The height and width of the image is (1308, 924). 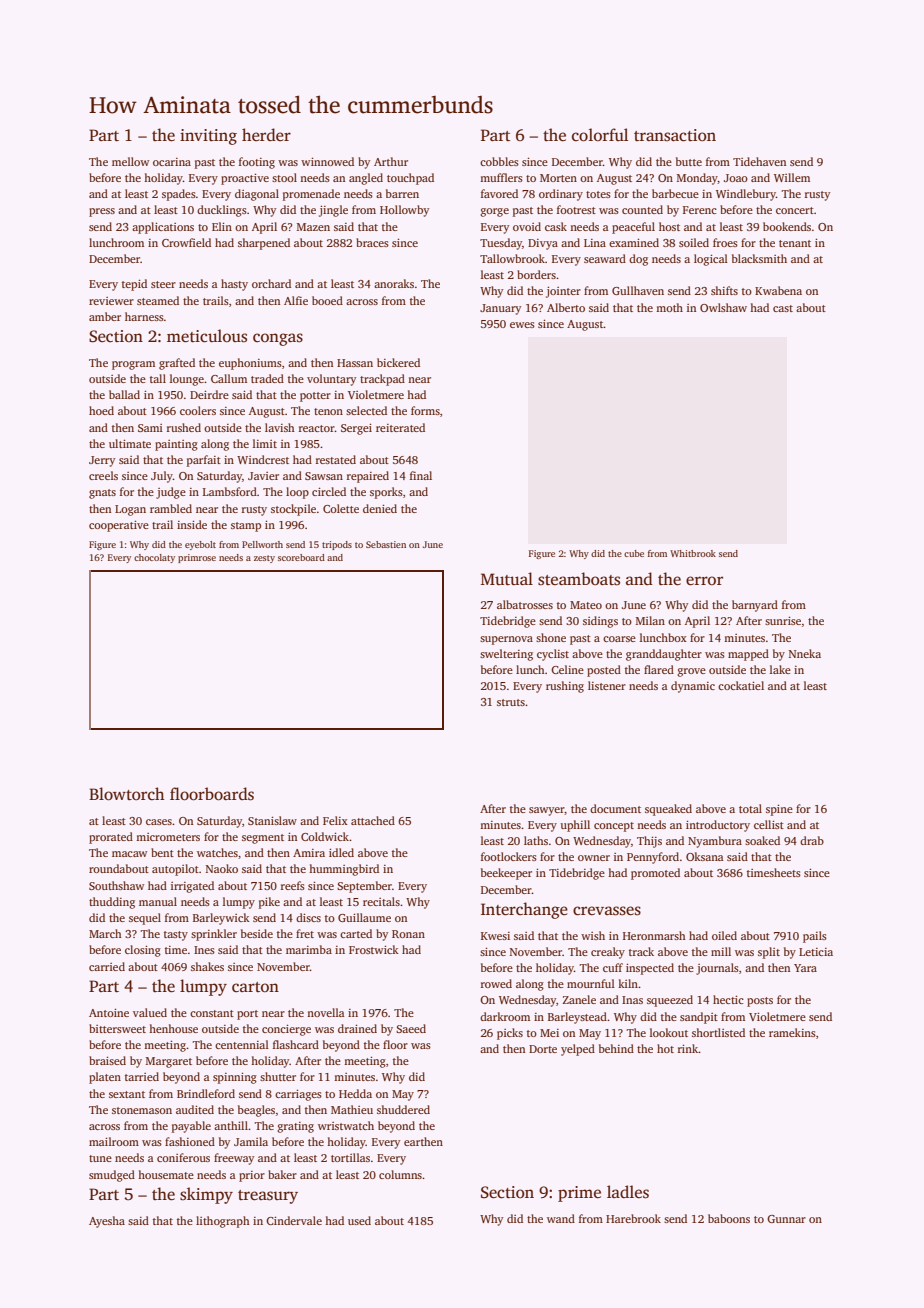 I want to click on beekeeper, so click(x=506, y=874).
